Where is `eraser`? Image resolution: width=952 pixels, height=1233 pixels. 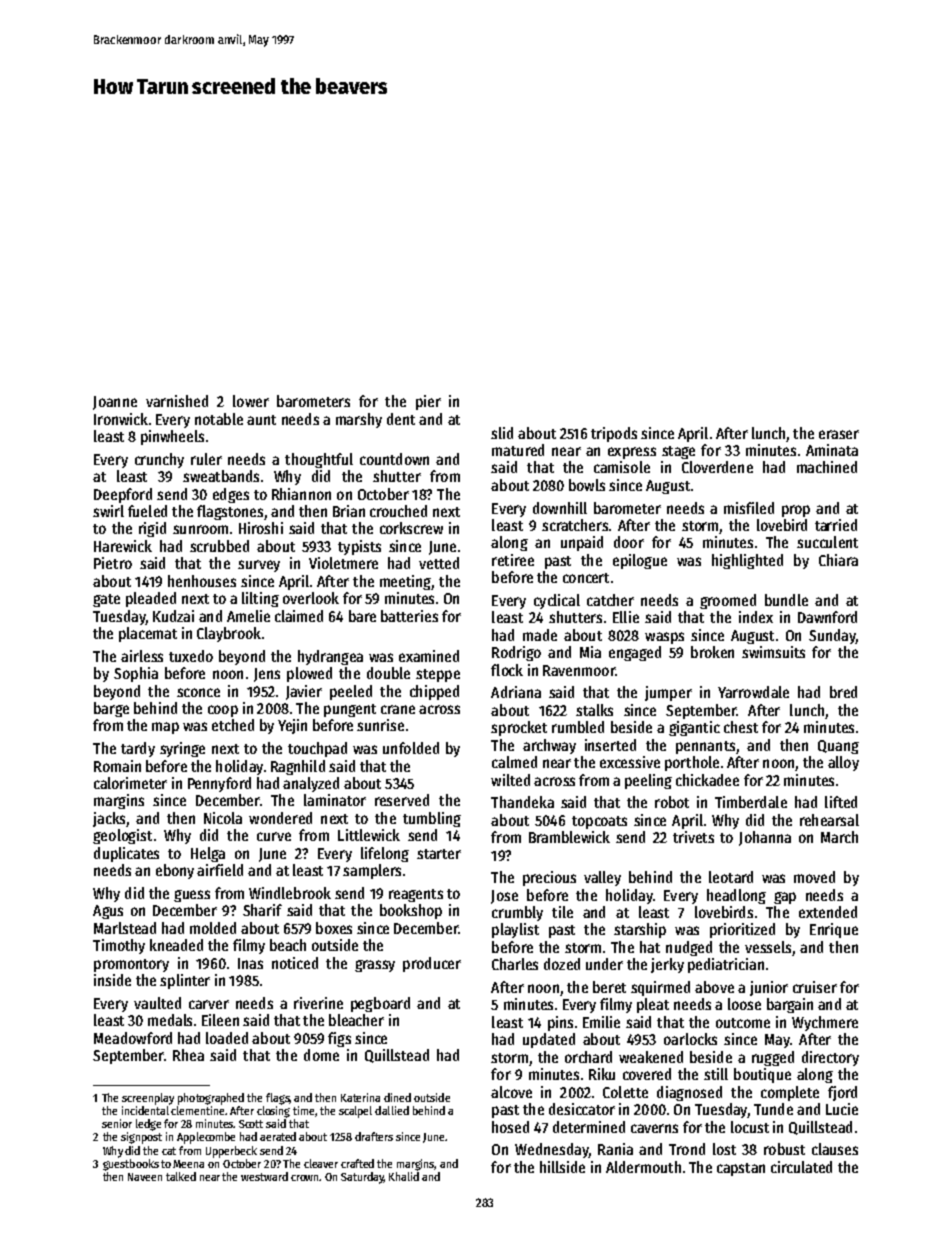 eraser is located at coordinates (839, 434).
